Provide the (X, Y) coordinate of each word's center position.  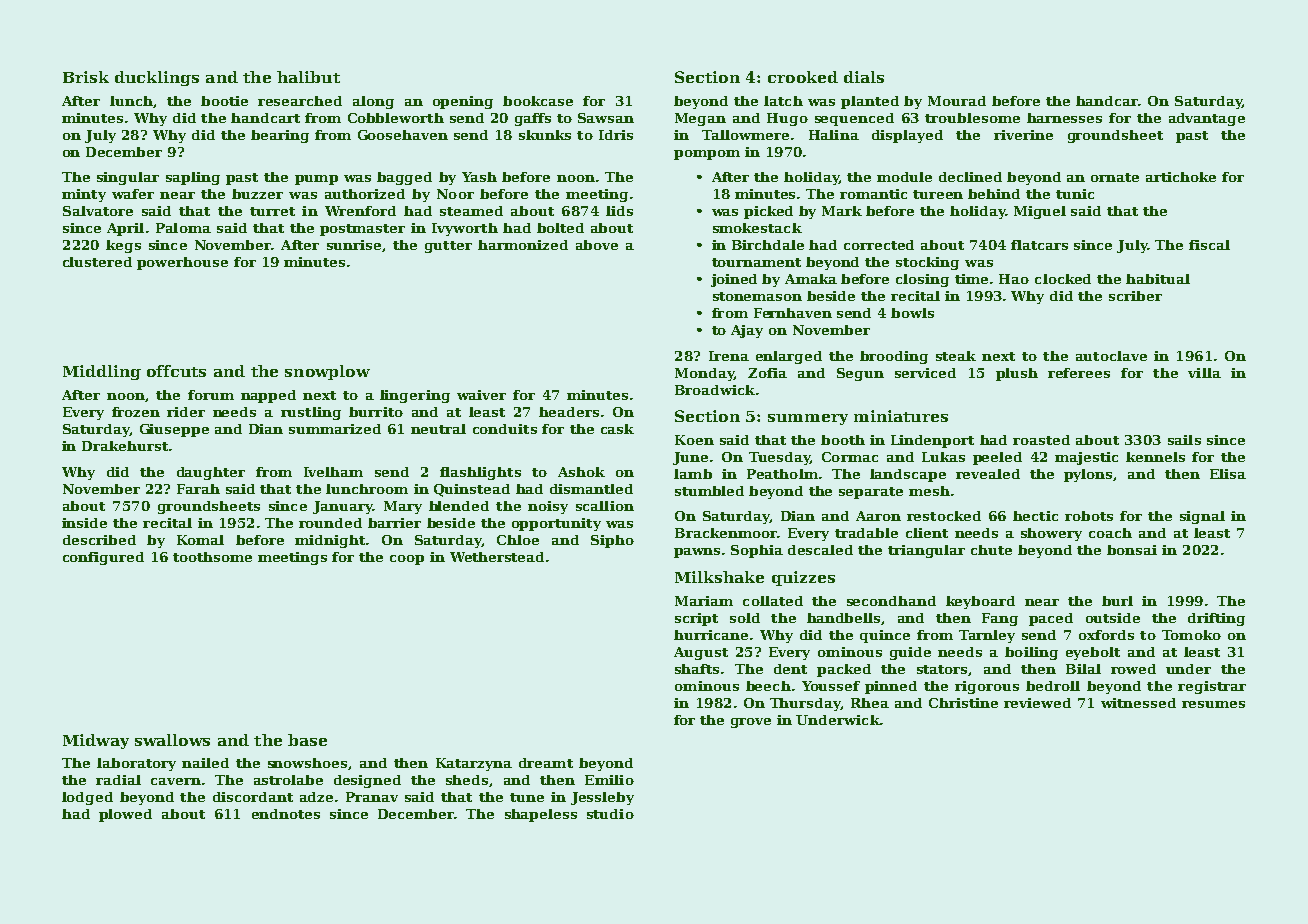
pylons (1088, 475)
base (307, 740)
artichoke (1181, 177)
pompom (707, 155)
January (343, 507)
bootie (224, 101)
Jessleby (602, 798)
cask (617, 429)
